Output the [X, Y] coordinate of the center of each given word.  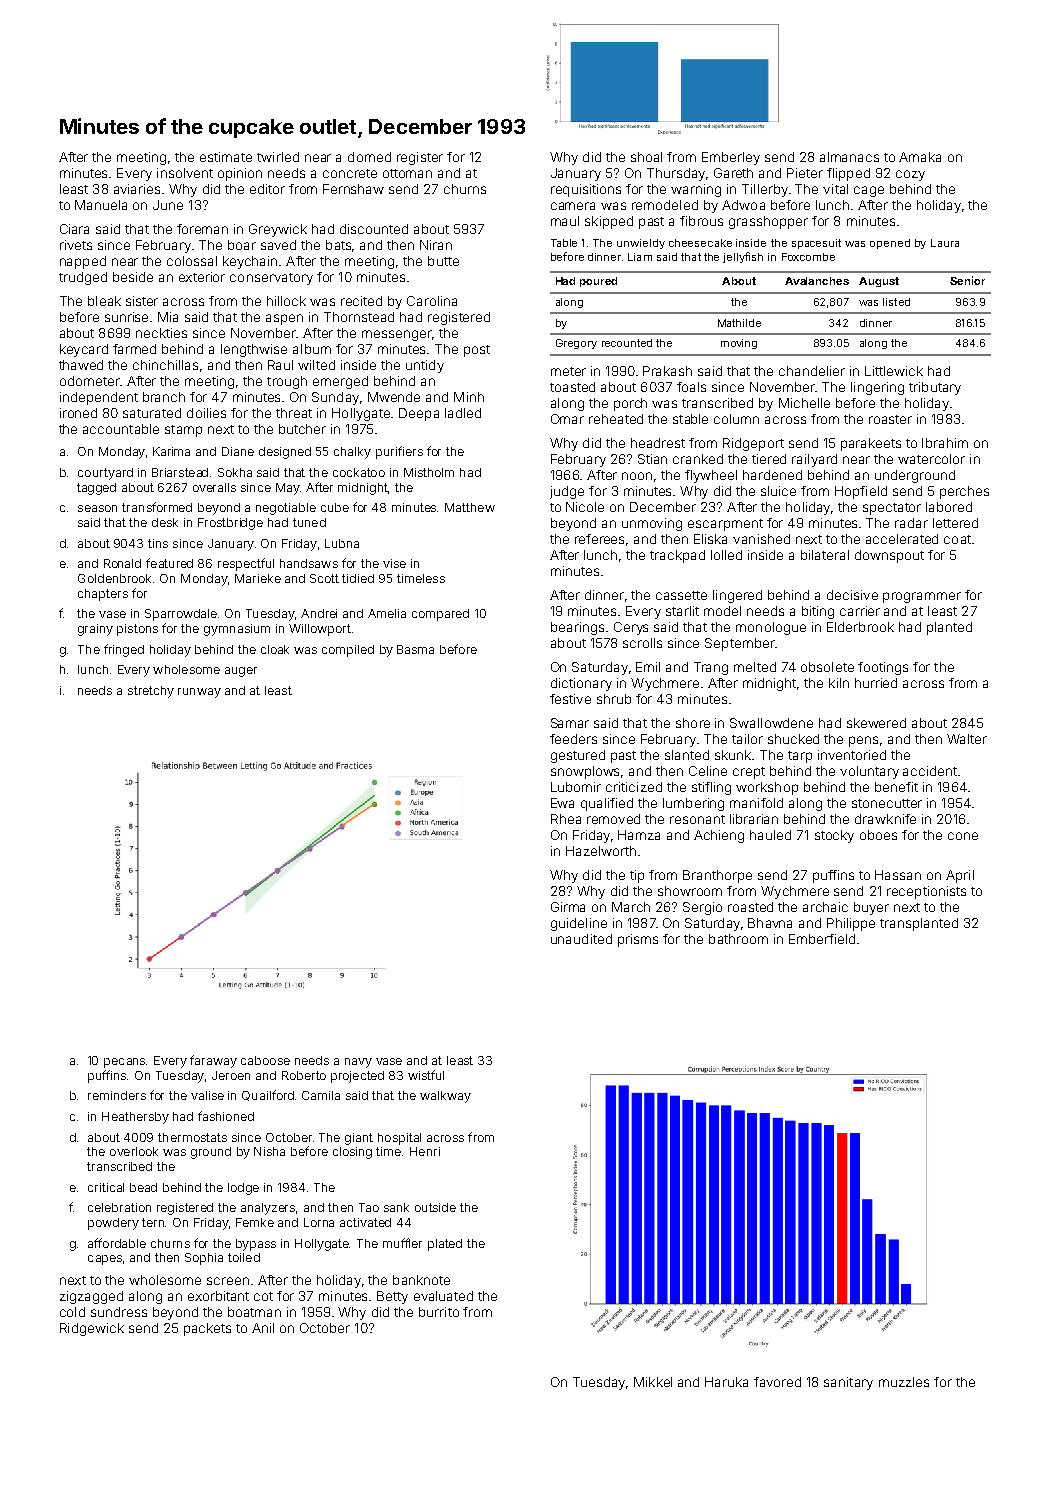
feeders [573, 739]
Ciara [74, 229]
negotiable [286, 509]
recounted [627, 343]
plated [445, 1245]
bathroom [738, 939]
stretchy [151, 692]
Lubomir [576, 787]
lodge [243, 1189]
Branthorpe [717, 876]
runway [199, 693]
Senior [967, 280]
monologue [771, 628]
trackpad [677, 556]
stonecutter [887, 803]
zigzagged [91, 1297]
